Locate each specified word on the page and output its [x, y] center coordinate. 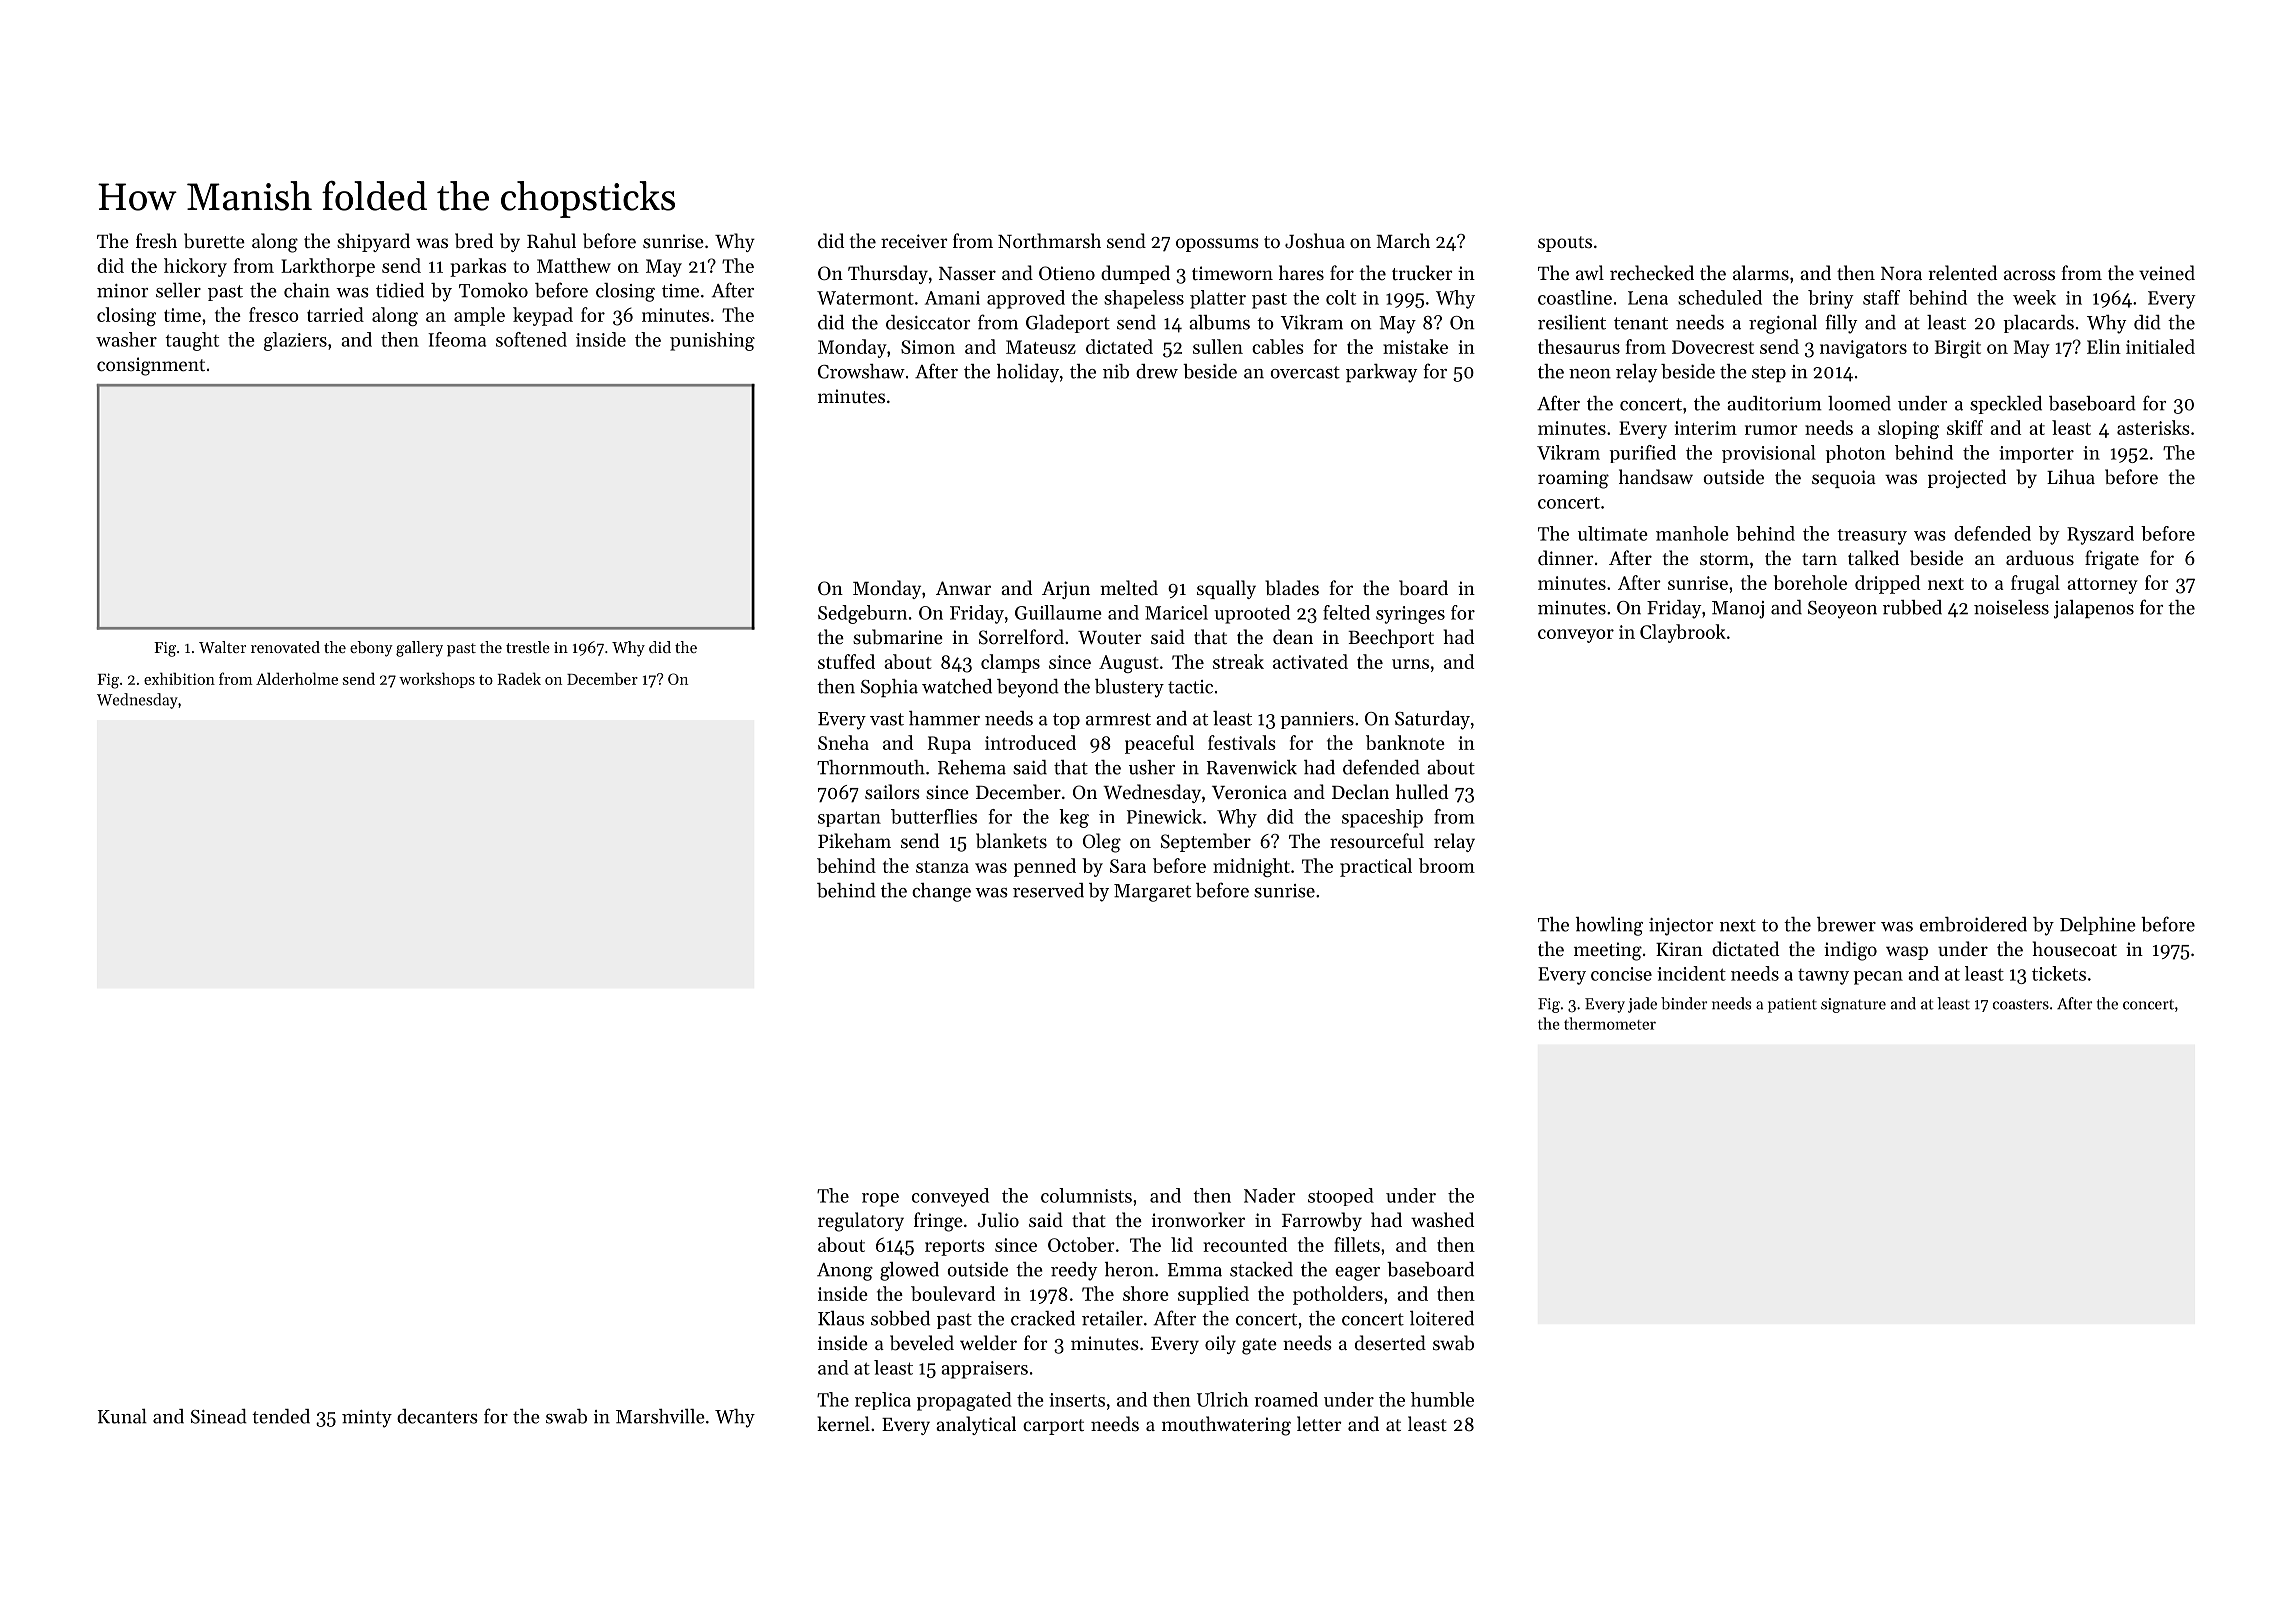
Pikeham [854, 840]
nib [1116, 371]
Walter [222, 647]
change [941, 892]
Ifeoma [457, 339]
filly [1841, 324]
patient [1792, 1005]
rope [880, 1200]
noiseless [2011, 607]
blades [1292, 587]
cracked [1043, 1318]
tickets [2059, 973]
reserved [1048, 890]
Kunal [122, 1416]
